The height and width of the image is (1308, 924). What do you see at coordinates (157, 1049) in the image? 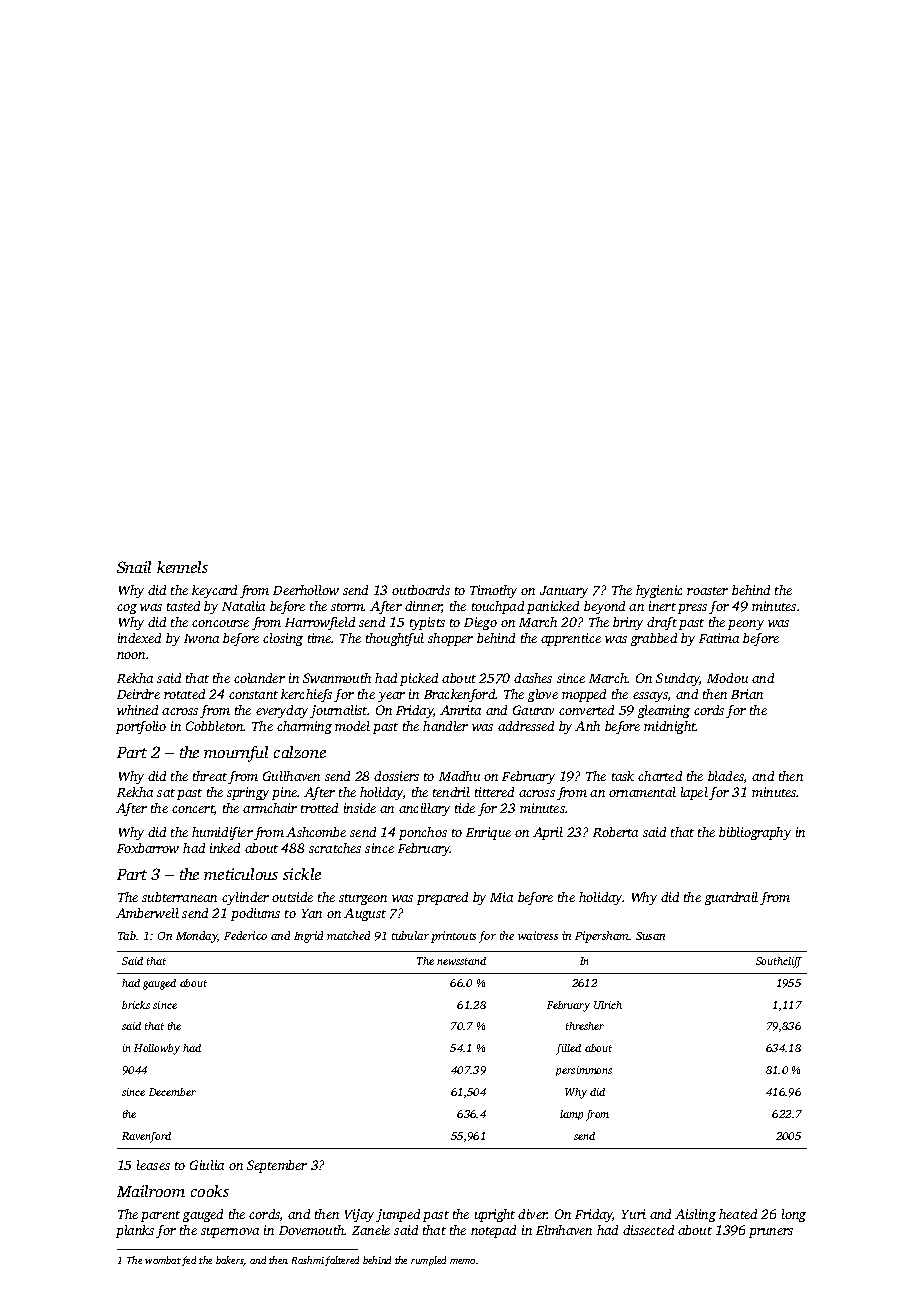
I see `Hollowby` at bounding box center [157, 1049].
